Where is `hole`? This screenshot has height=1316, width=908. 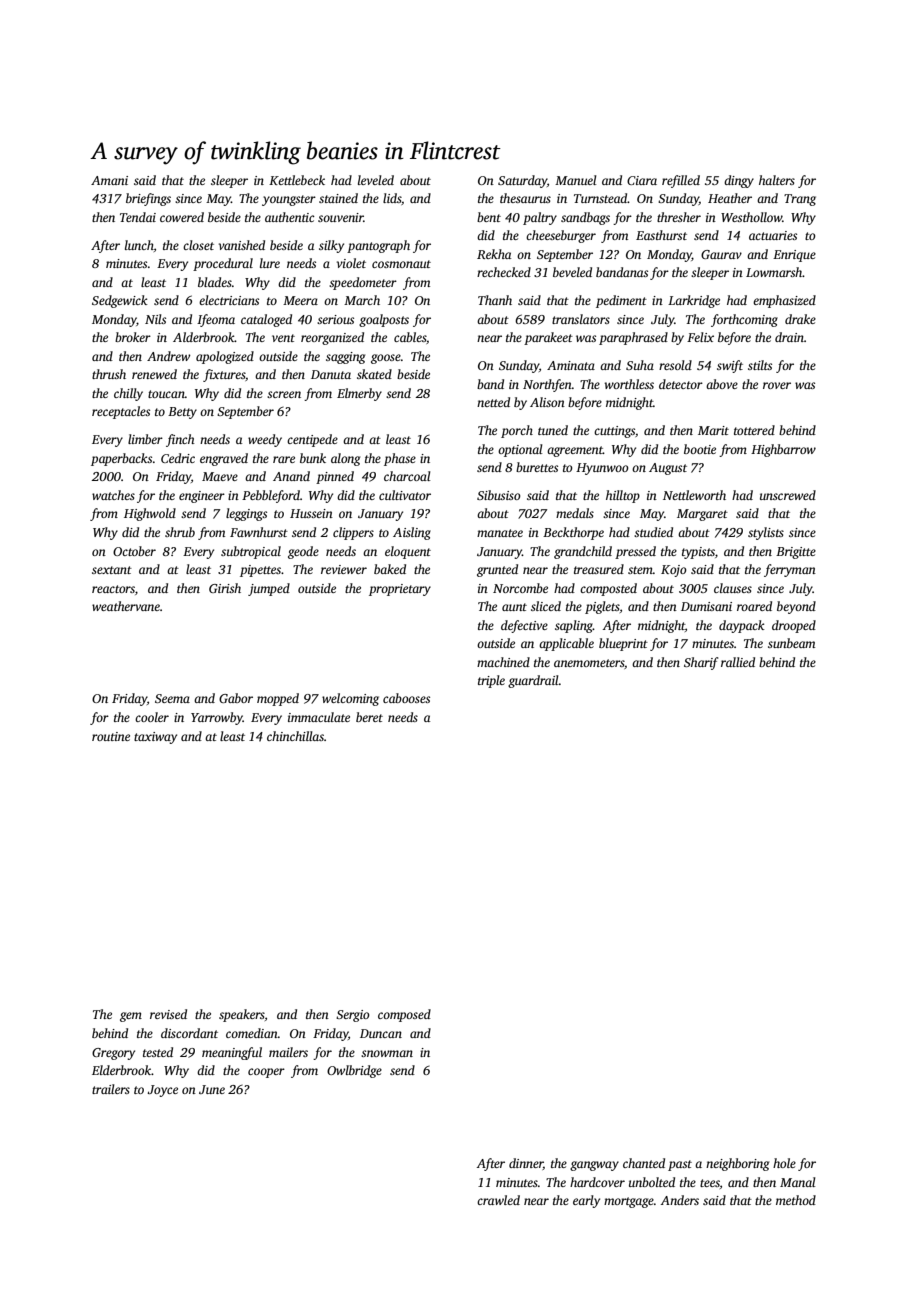
hole is located at coordinates (784, 1163).
